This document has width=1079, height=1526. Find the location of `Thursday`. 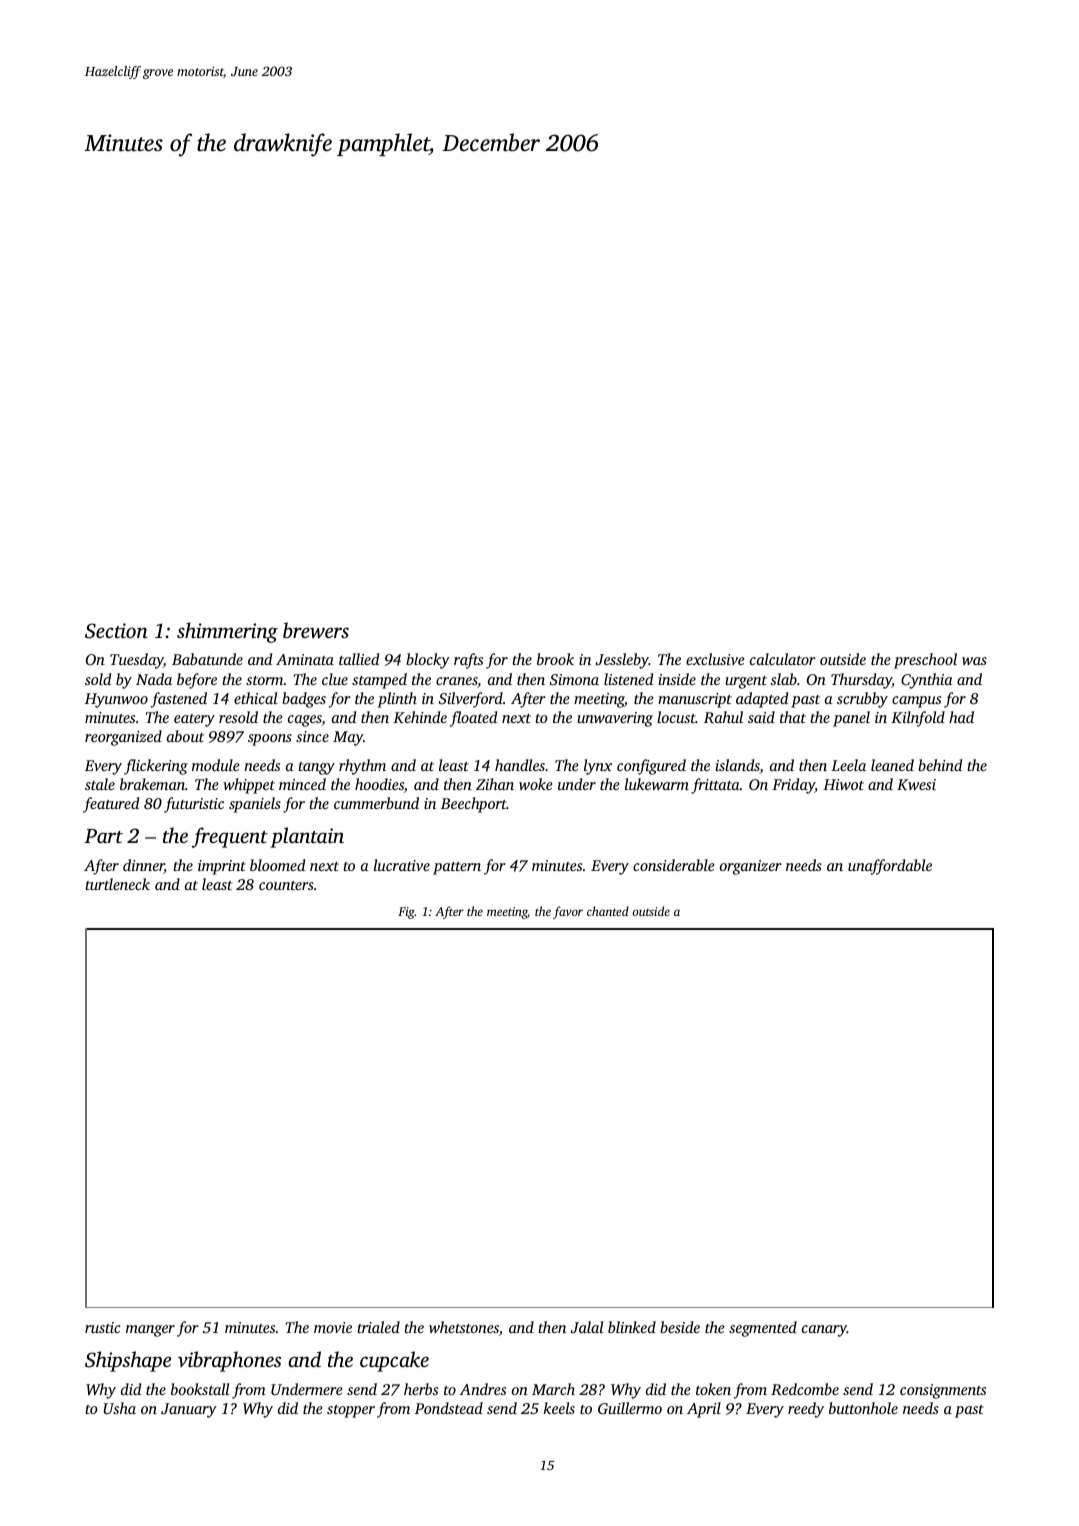

Thursday is located at coordinates (861, 681).
